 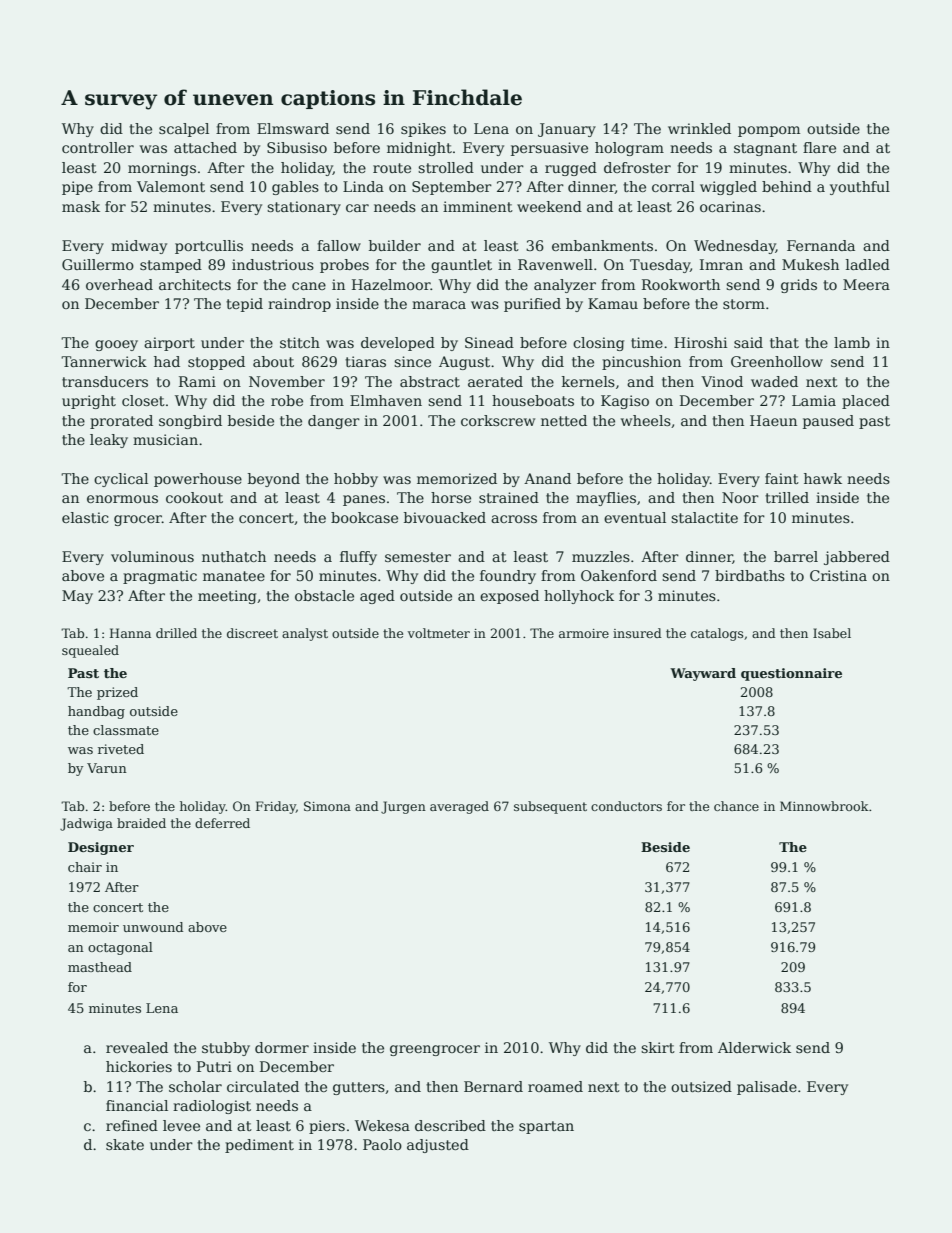 I want to click on Isabel, so click(x=832, y=633).
